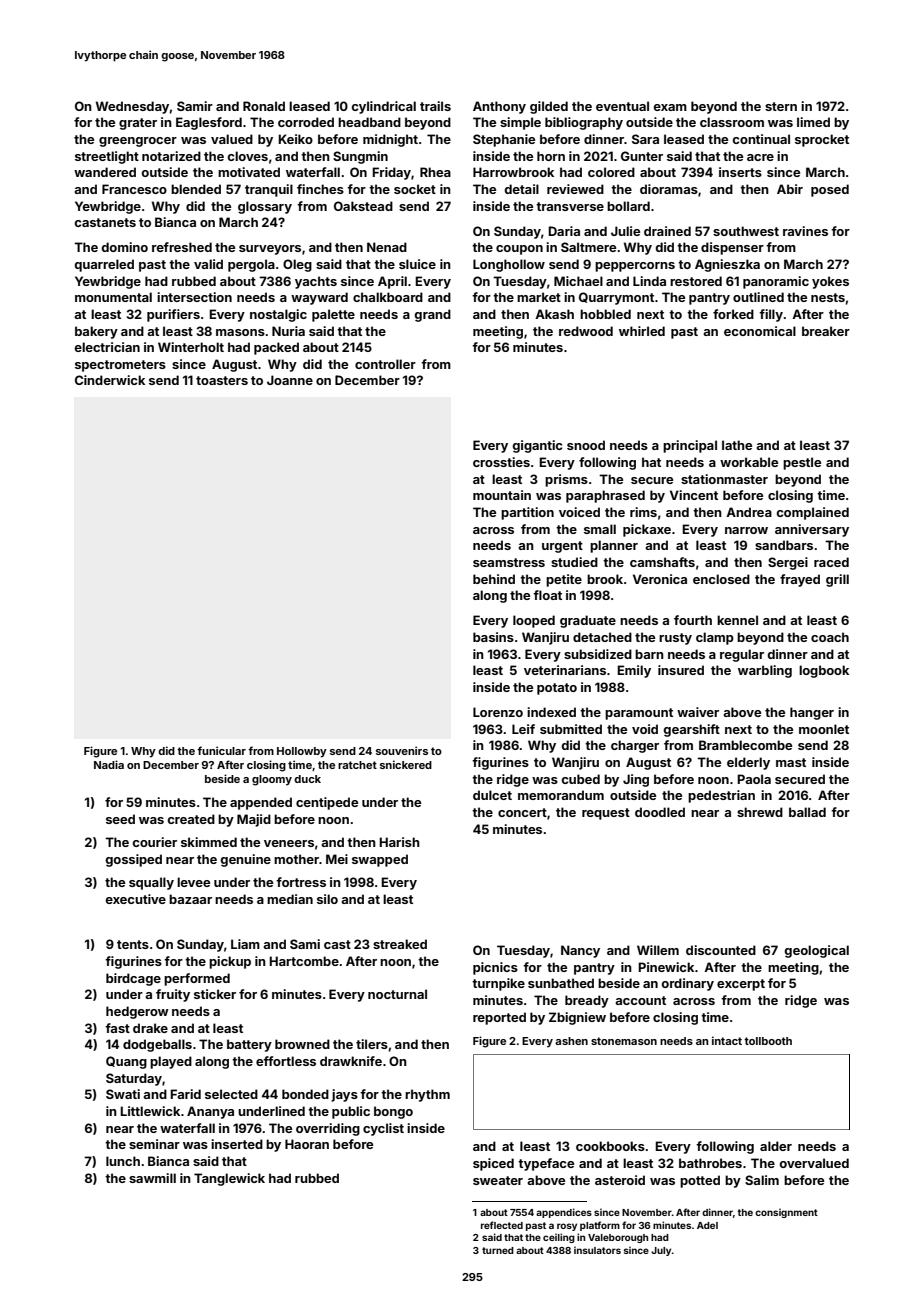 This screenshot has height=1308, width=924. I want to click on enclosed, so click(721, 579).
